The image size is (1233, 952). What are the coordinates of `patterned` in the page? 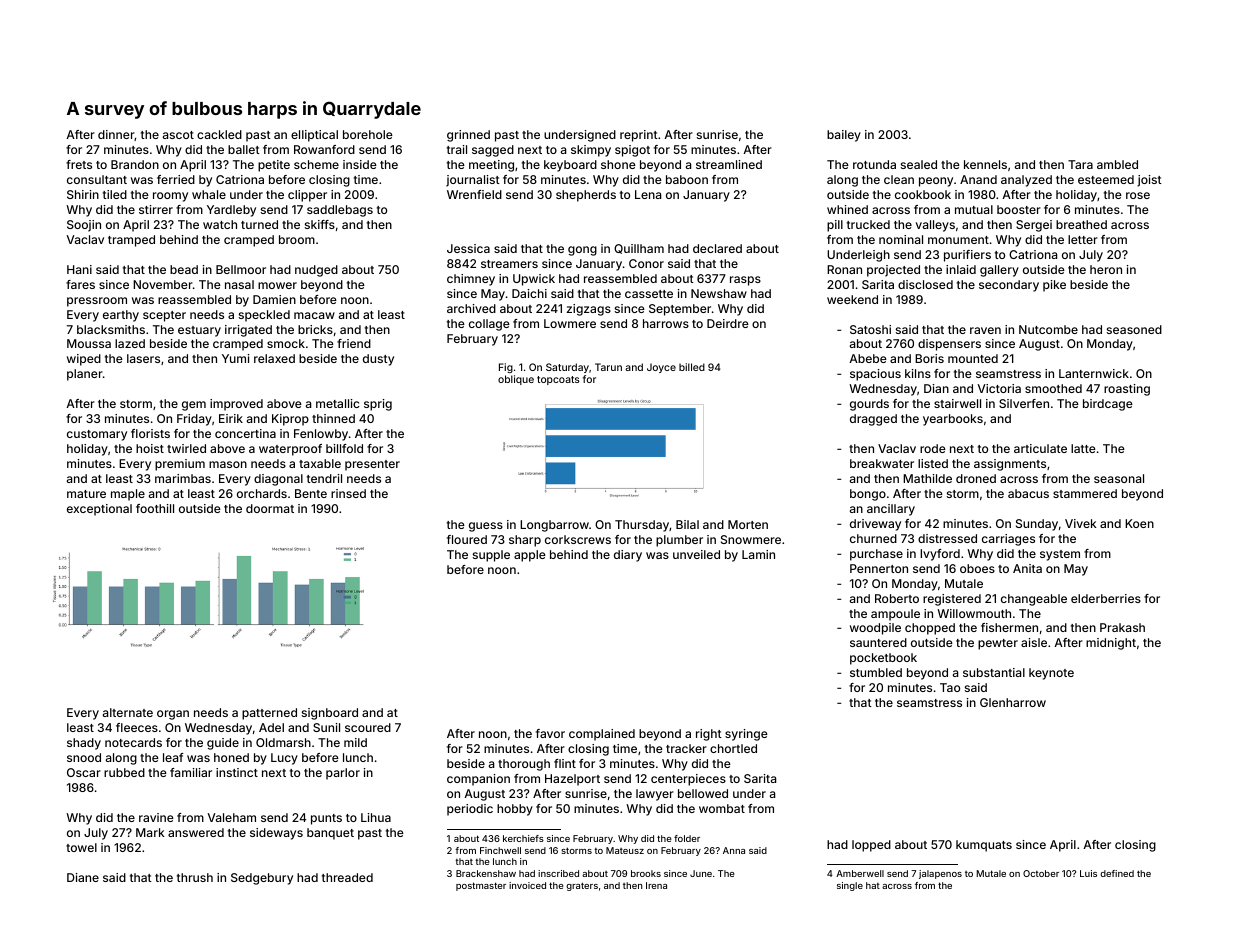 It's located at (269, 714).
